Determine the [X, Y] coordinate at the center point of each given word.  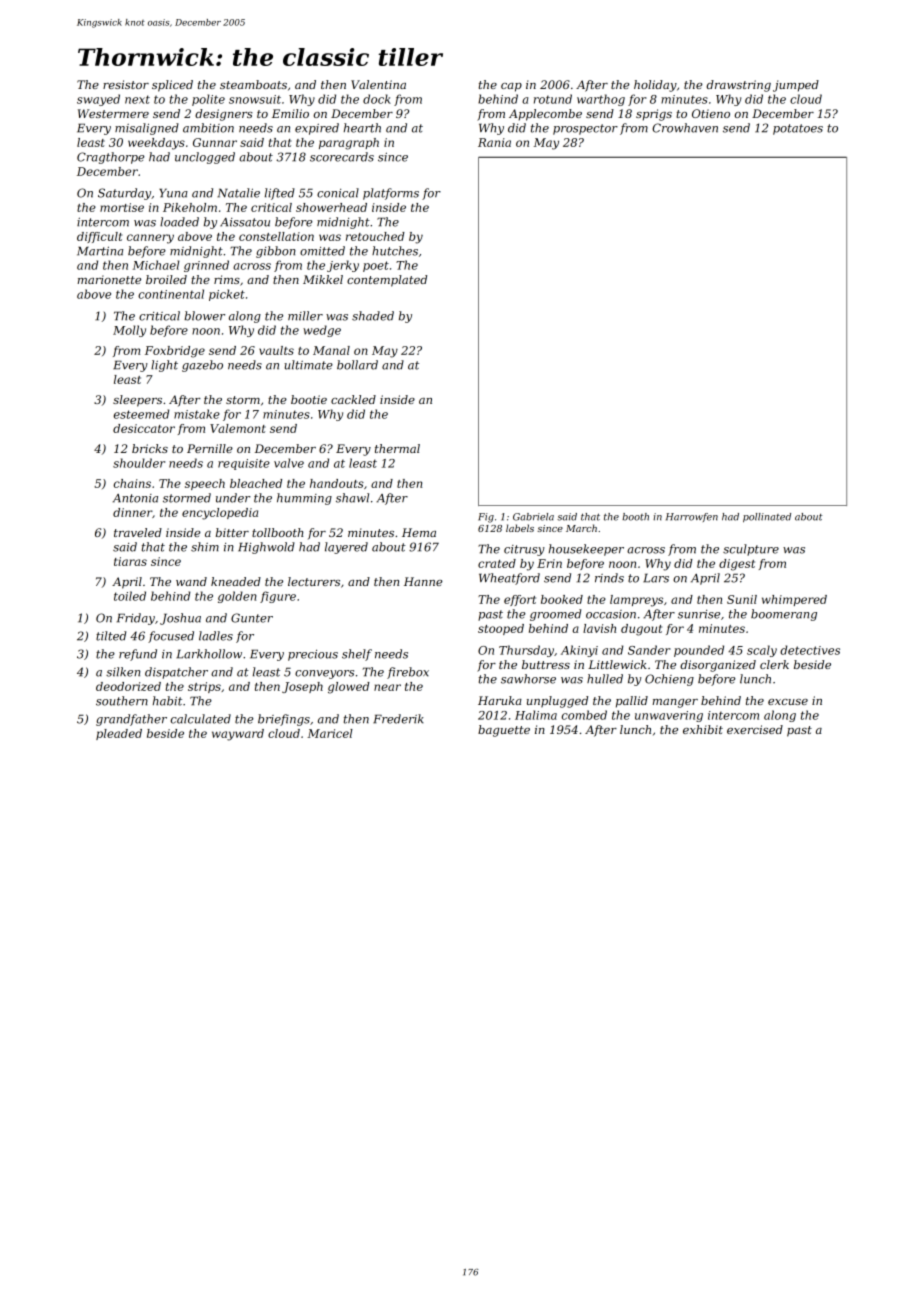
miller [305, 316]
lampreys [636, 601]
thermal [397, 448]
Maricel [330, 733]
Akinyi [579, 651]
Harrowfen [692, 517]
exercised [755, 729]
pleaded [119, 734]
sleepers [137, 401]
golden [237, 597]
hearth [362, 128]
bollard [357, 365]
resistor [126, 84]
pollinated [767, 517]
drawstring [738, 86]
